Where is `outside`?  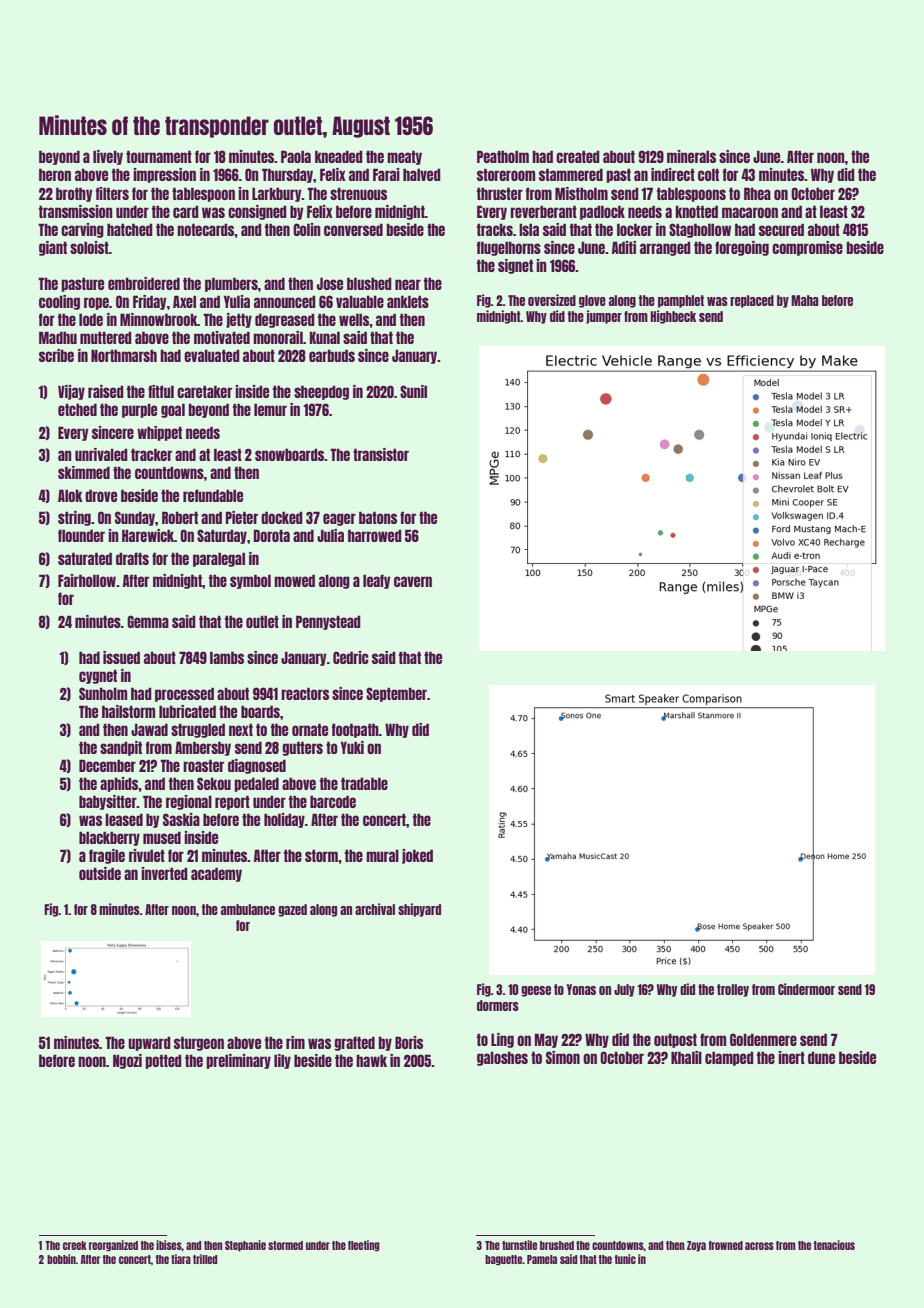
outside is located at coordinates (100, 873).
